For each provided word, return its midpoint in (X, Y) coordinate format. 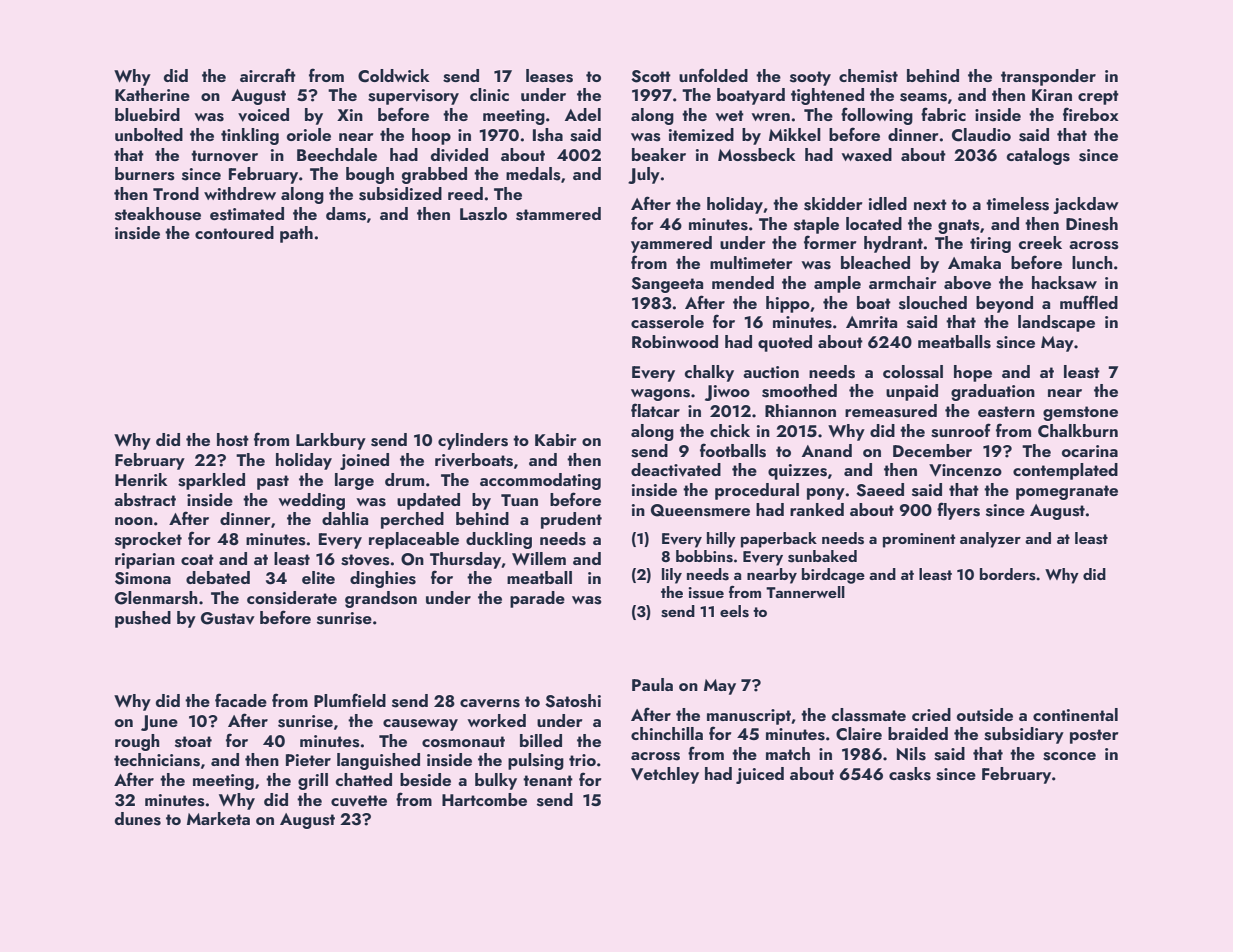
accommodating (540, 481)
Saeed (880, 490)
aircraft (268, 75)
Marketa (218, 818)
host (233, 440)
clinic (489, 94)
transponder (1048, 77)
